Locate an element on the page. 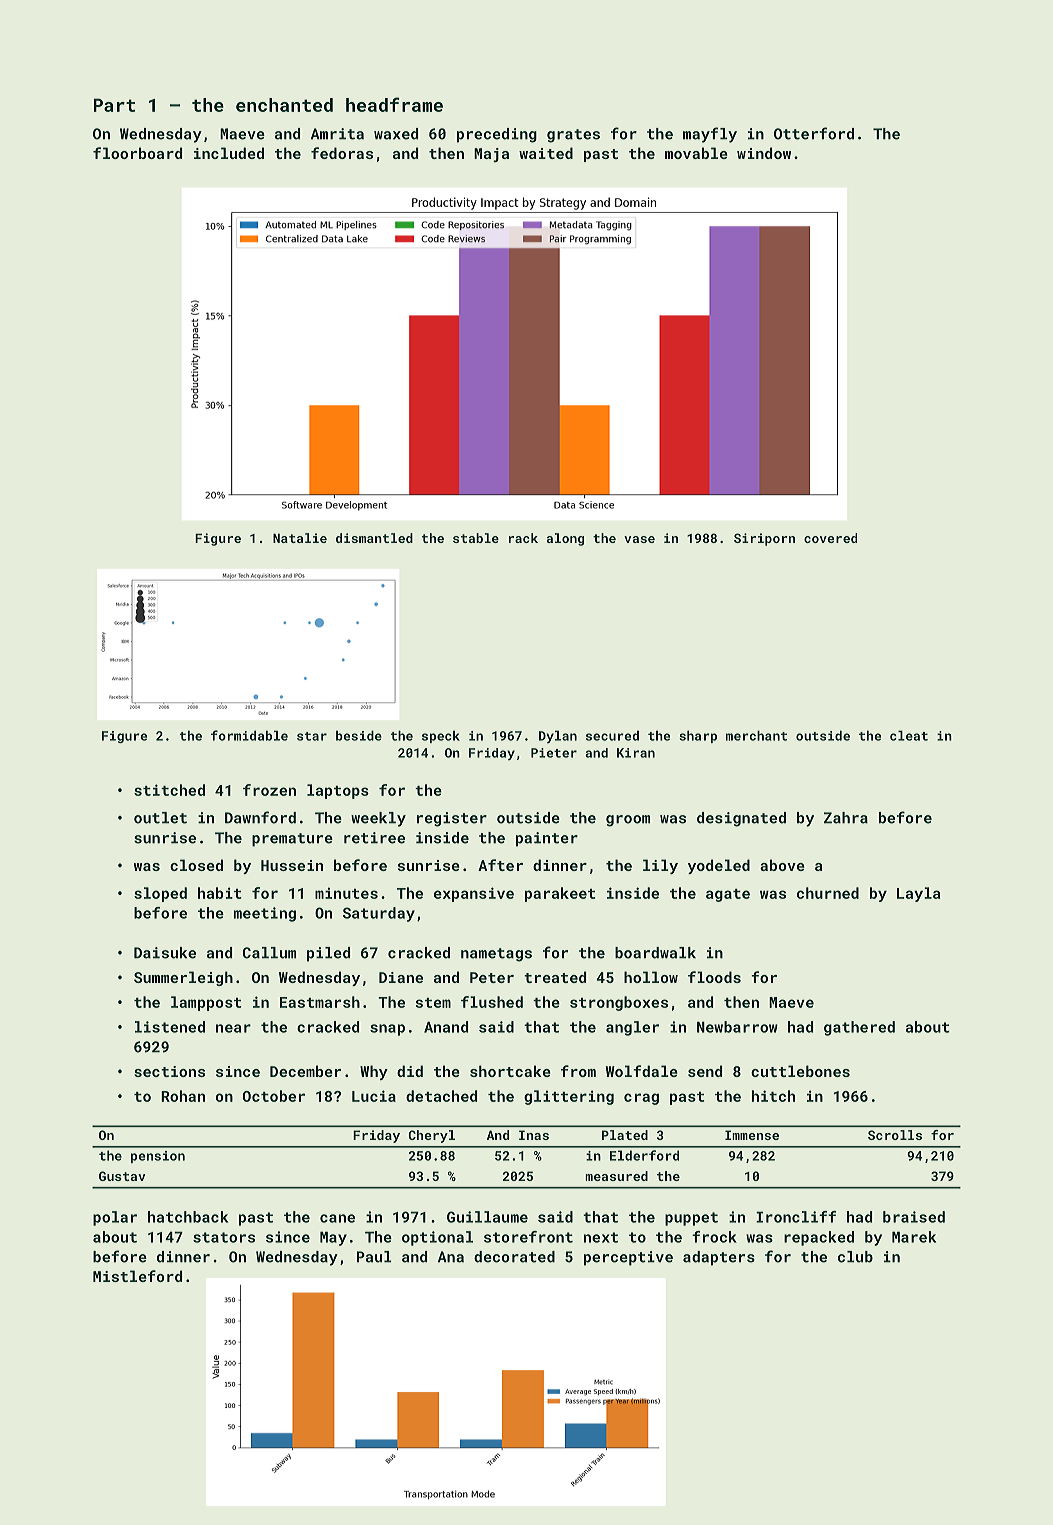 The image size is (1053, 1525). movable is located at coordinates (696, 153).
